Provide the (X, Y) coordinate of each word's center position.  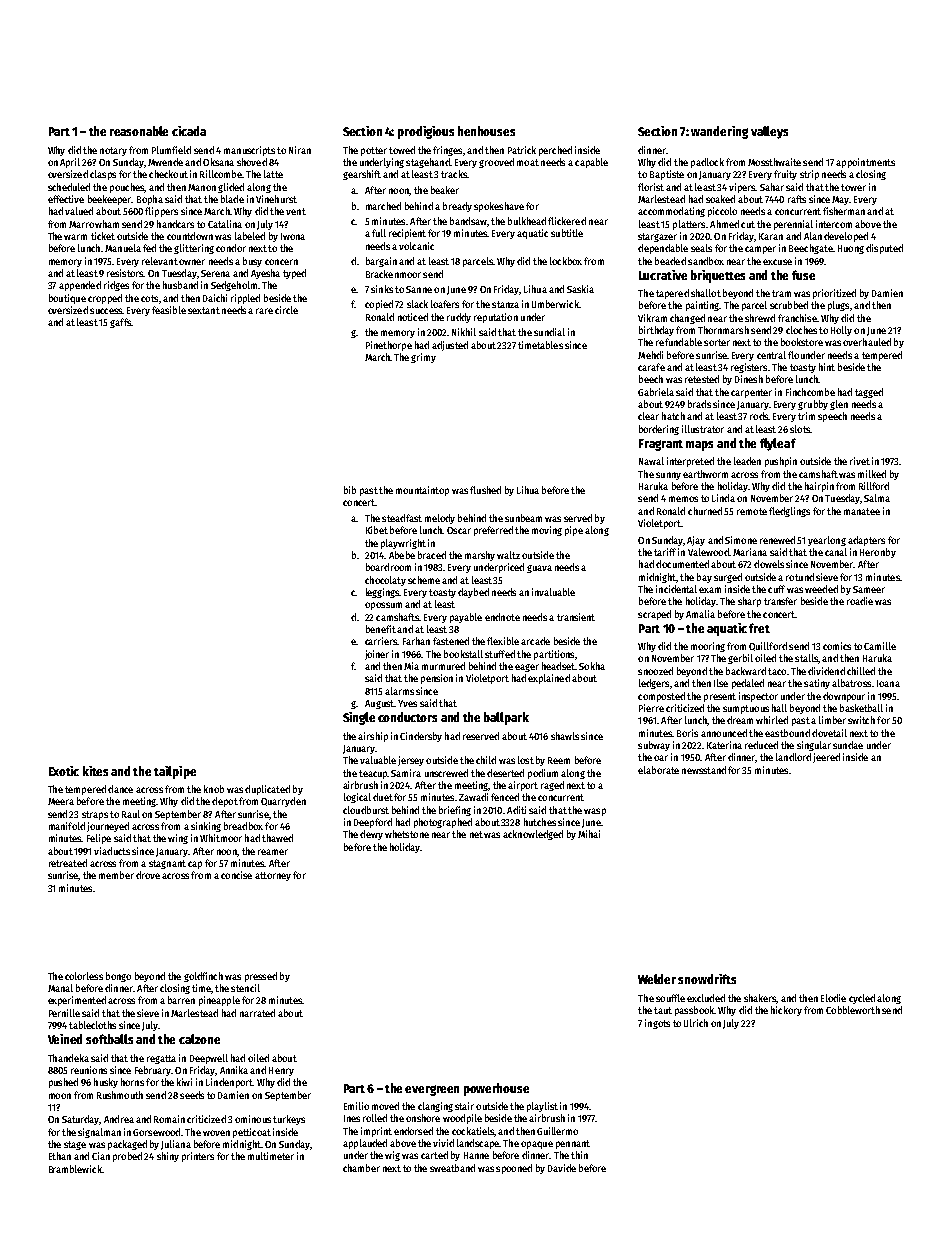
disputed (884, 249)
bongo (118, 977)
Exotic (64, 771)
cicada (189, 131)
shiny (168, 1157)
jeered (826, 758)
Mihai (589, 834)
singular (814, 746)
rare (264, 311)
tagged (869, 393)
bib (350, 490)
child (486, 760)
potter (374, 151)
